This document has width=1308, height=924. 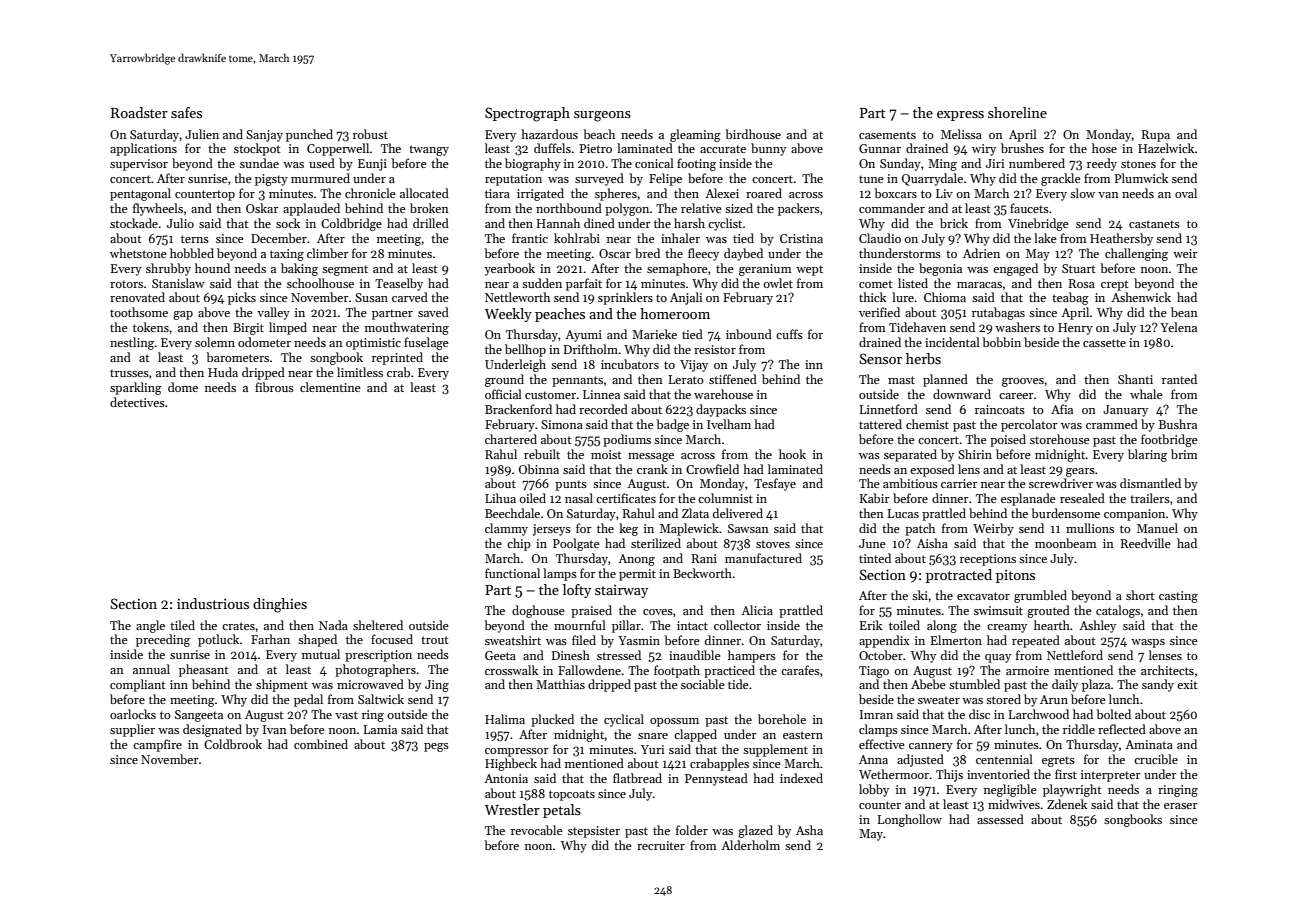 I want to click on express, so click(x=960, y=116).
